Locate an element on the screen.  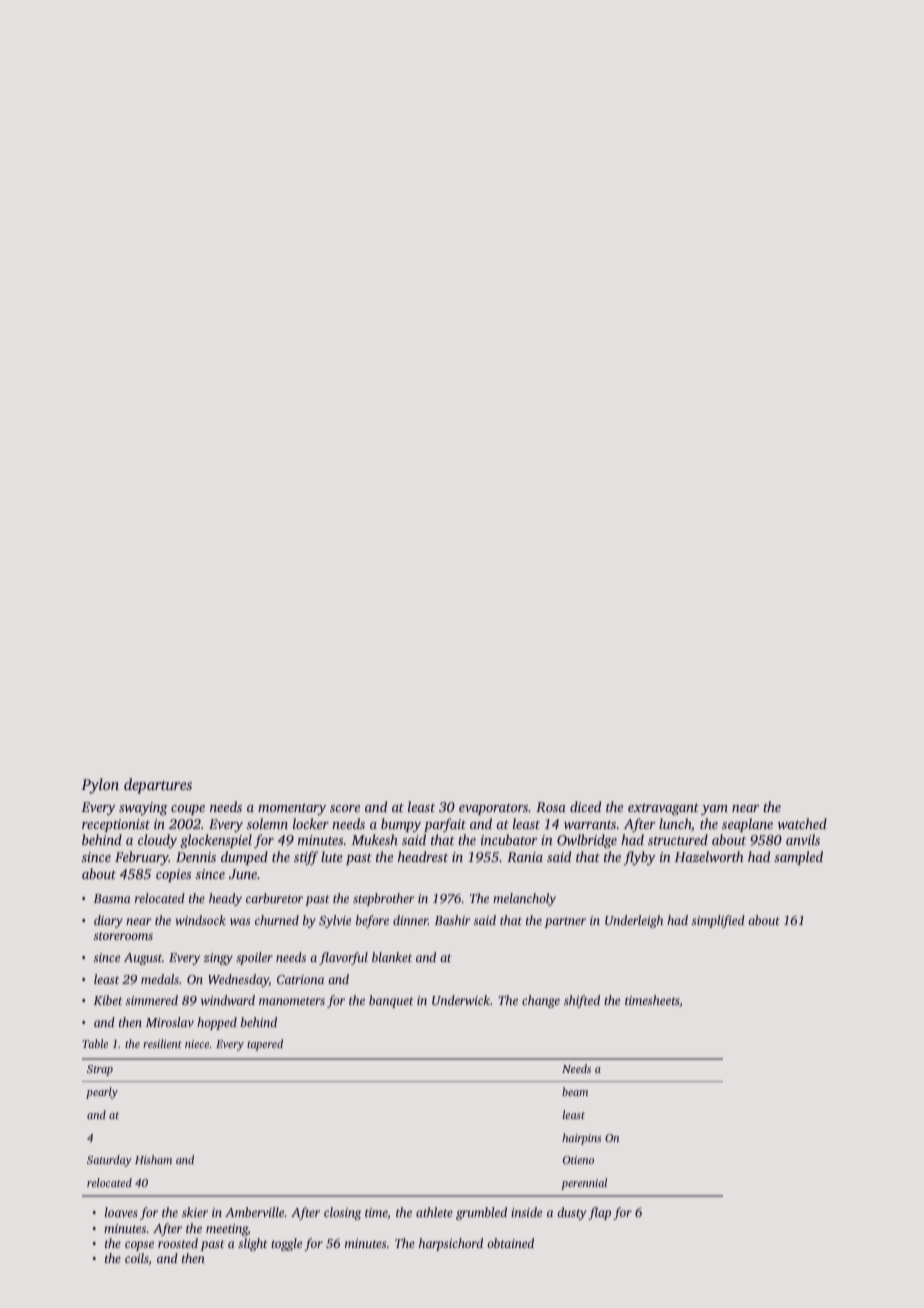
heady is located at coordinates (225, 899).
